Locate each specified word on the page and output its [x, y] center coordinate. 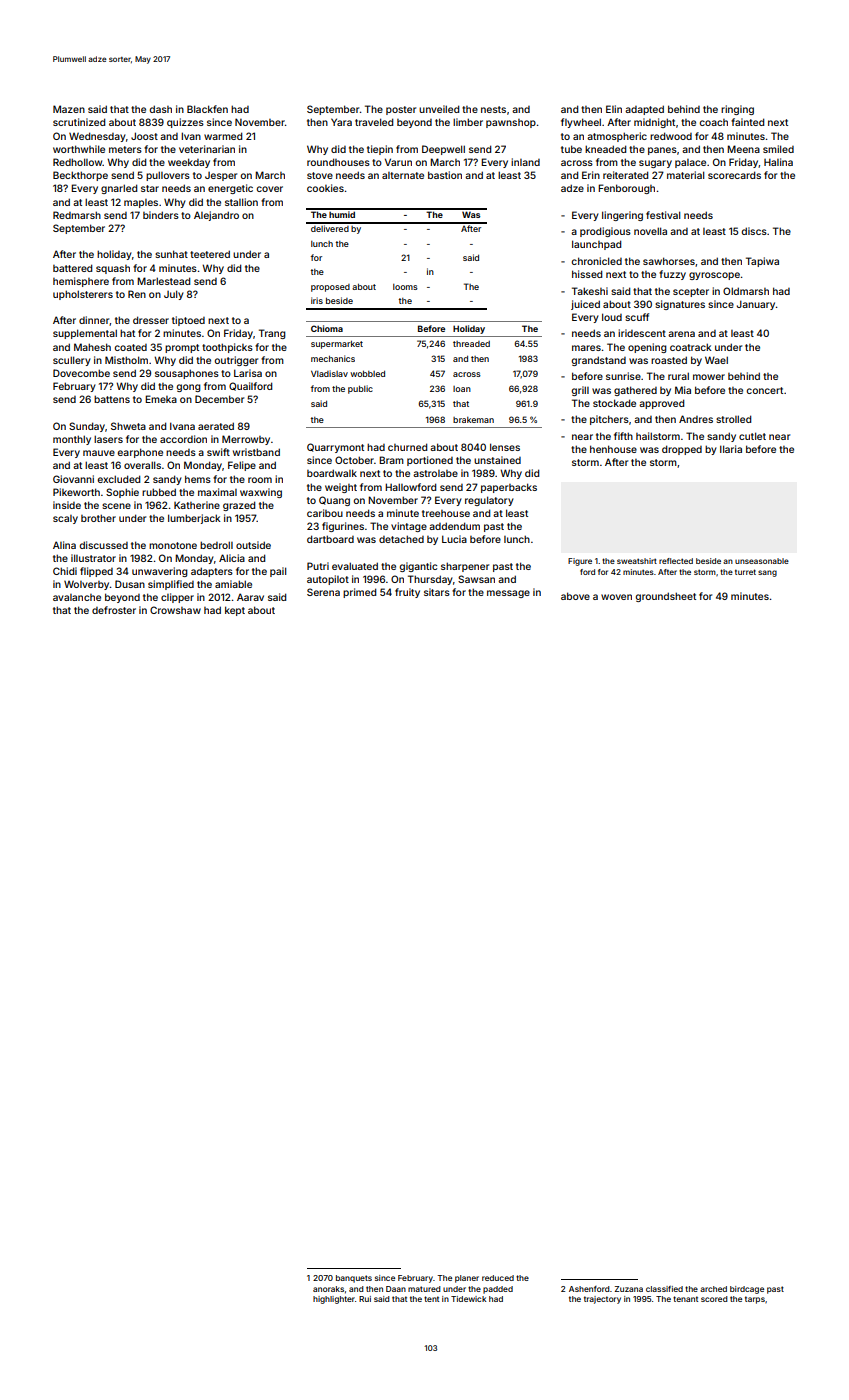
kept [235, 611]
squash [113, 269]
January [756, 305]
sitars [437, 592]
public [360, 389]
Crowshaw [175, 610]
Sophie [122, 493]
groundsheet [665, 597]
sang [767, 573]
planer [467, 1279]
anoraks [328, 1289]
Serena [323, 592]
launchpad [596, 245]
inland [525, 162]
